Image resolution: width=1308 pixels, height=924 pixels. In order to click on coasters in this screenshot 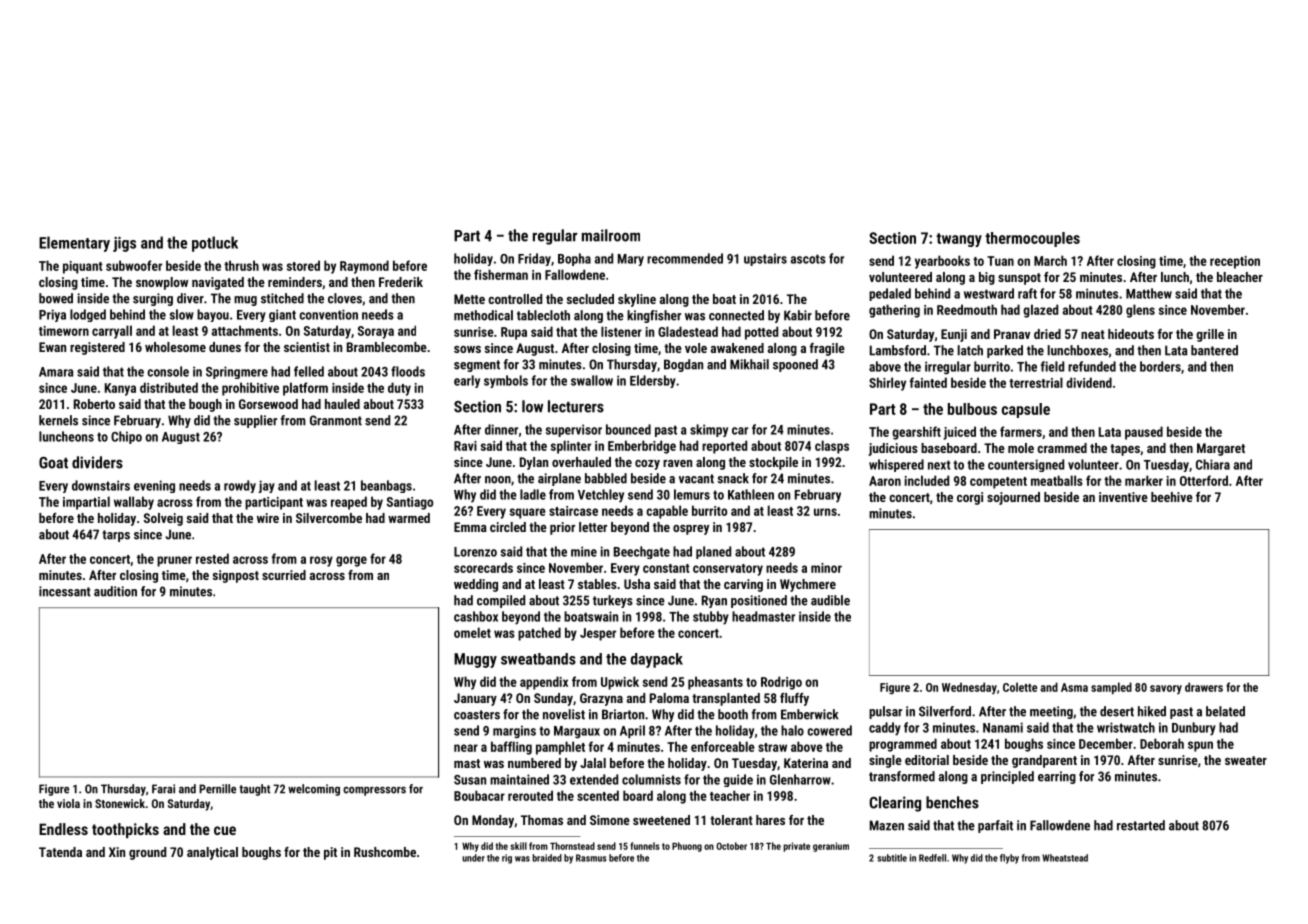, I will do `click(477, 715)`.
